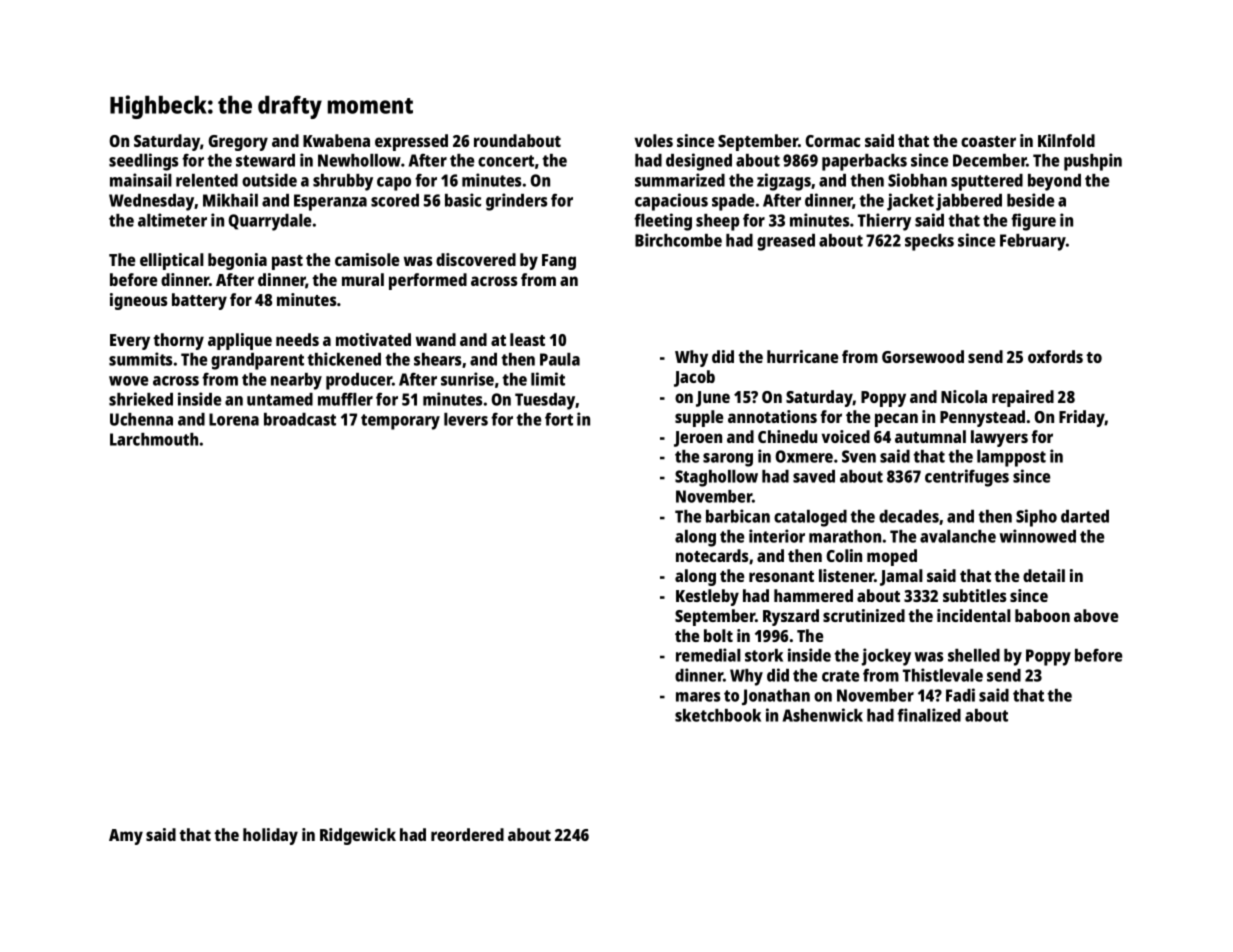 This image has width=1233, height=952. I want to click on Mikhail, so click(230, 200).
